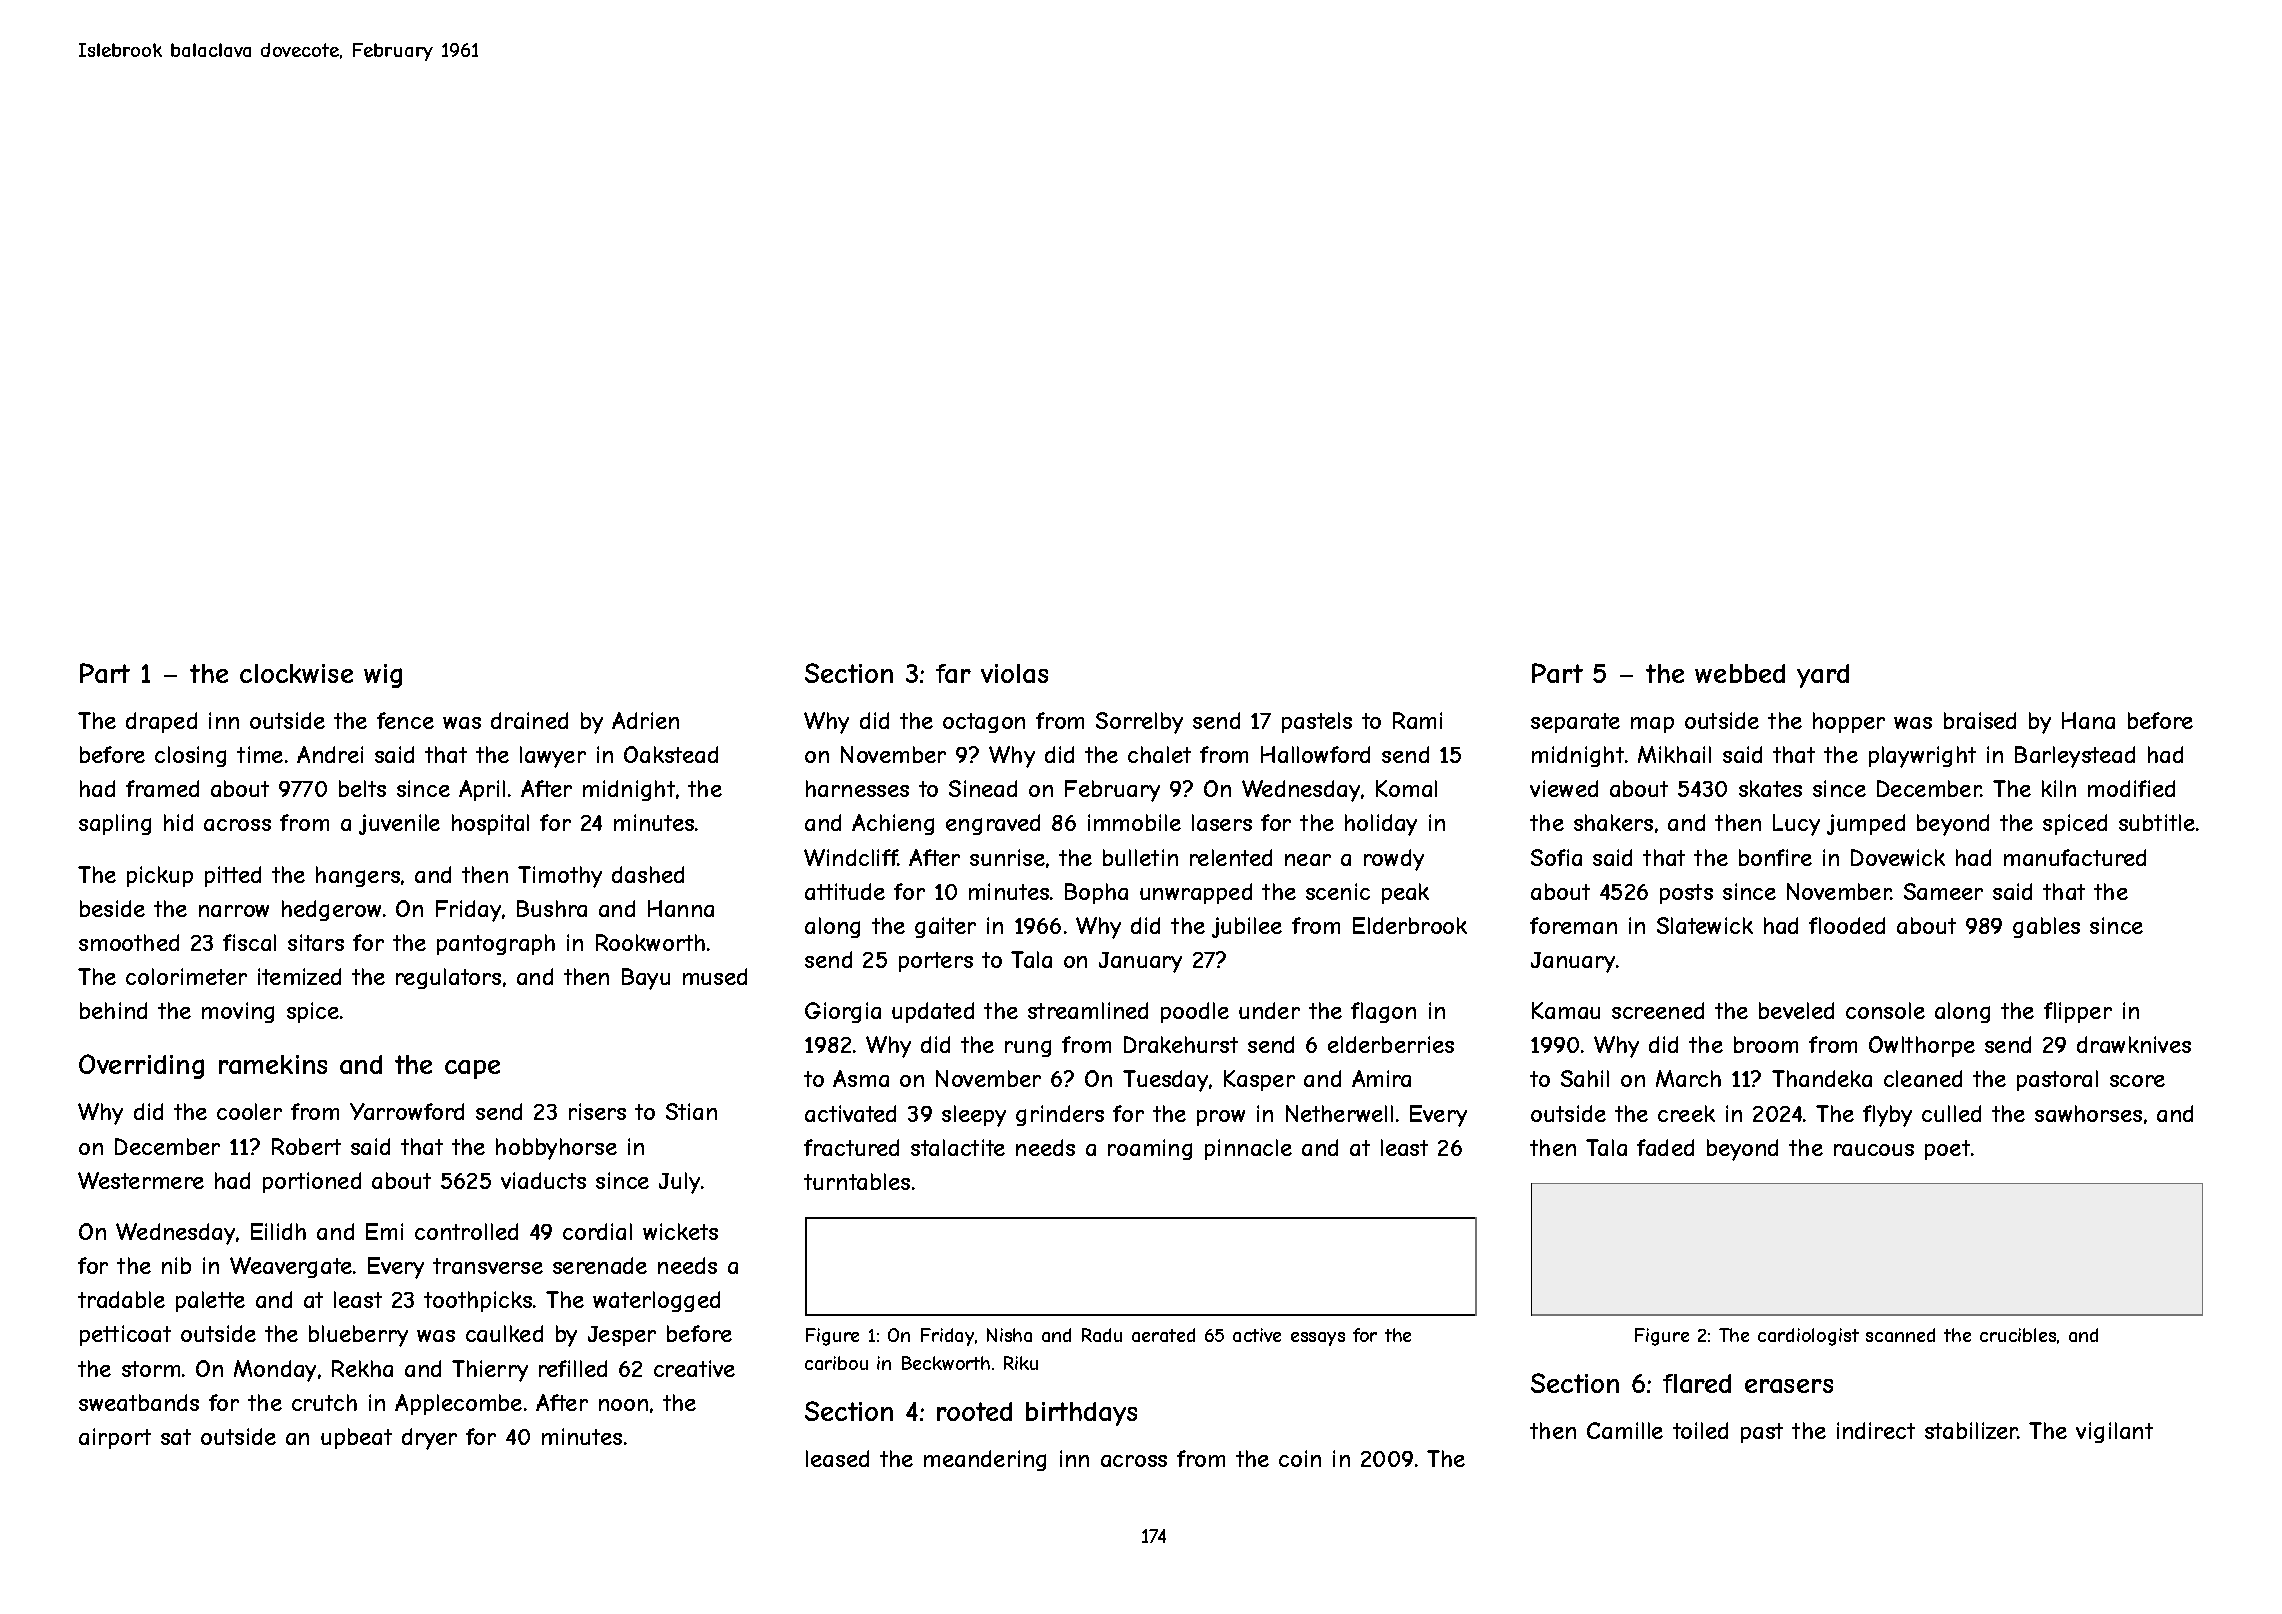  I want to click on clockwise, so click(296, 673).
